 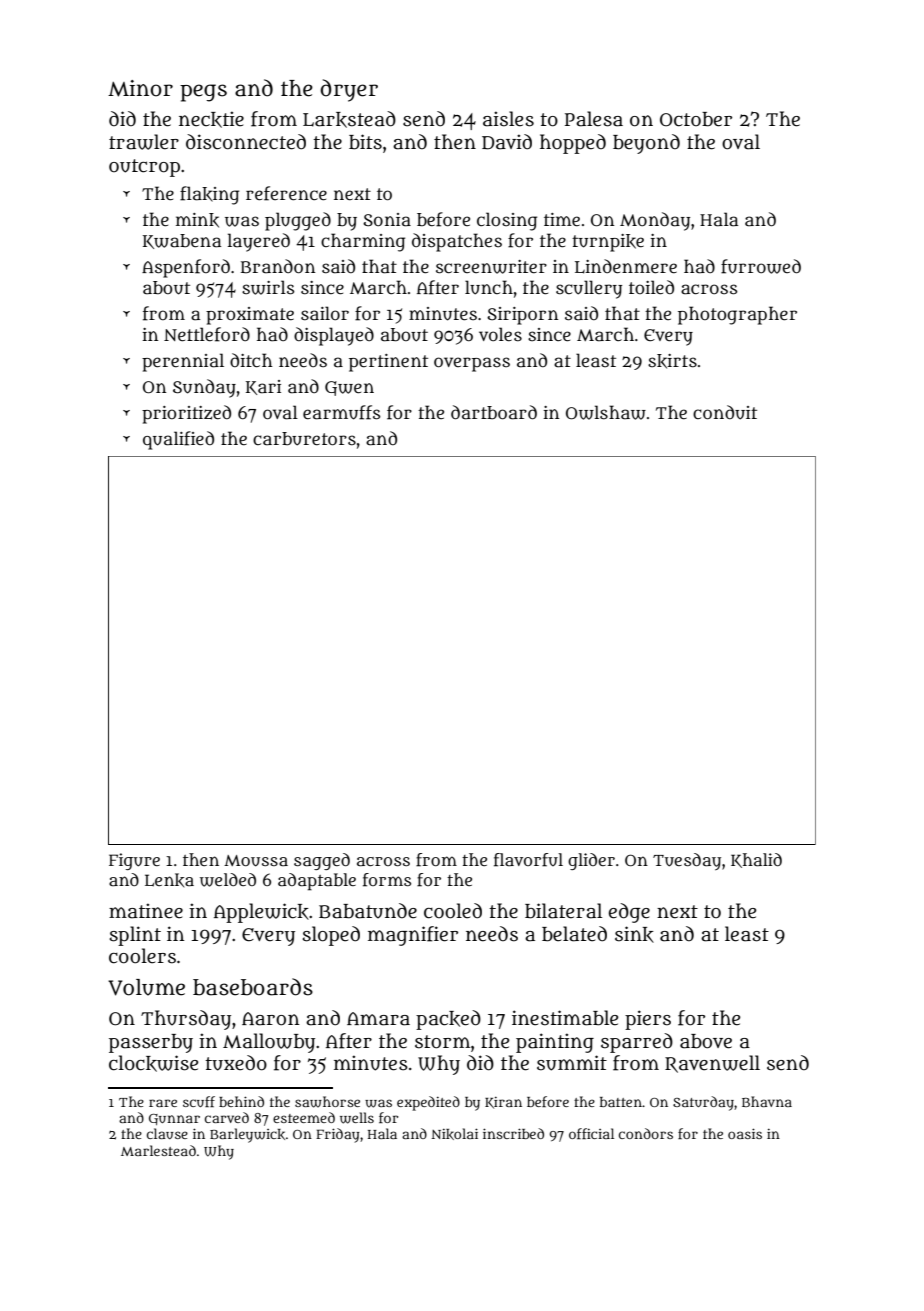 What do you see at coordinates (651, 287) in the document?
I see `toiled` at bounding box center [651, 287].
